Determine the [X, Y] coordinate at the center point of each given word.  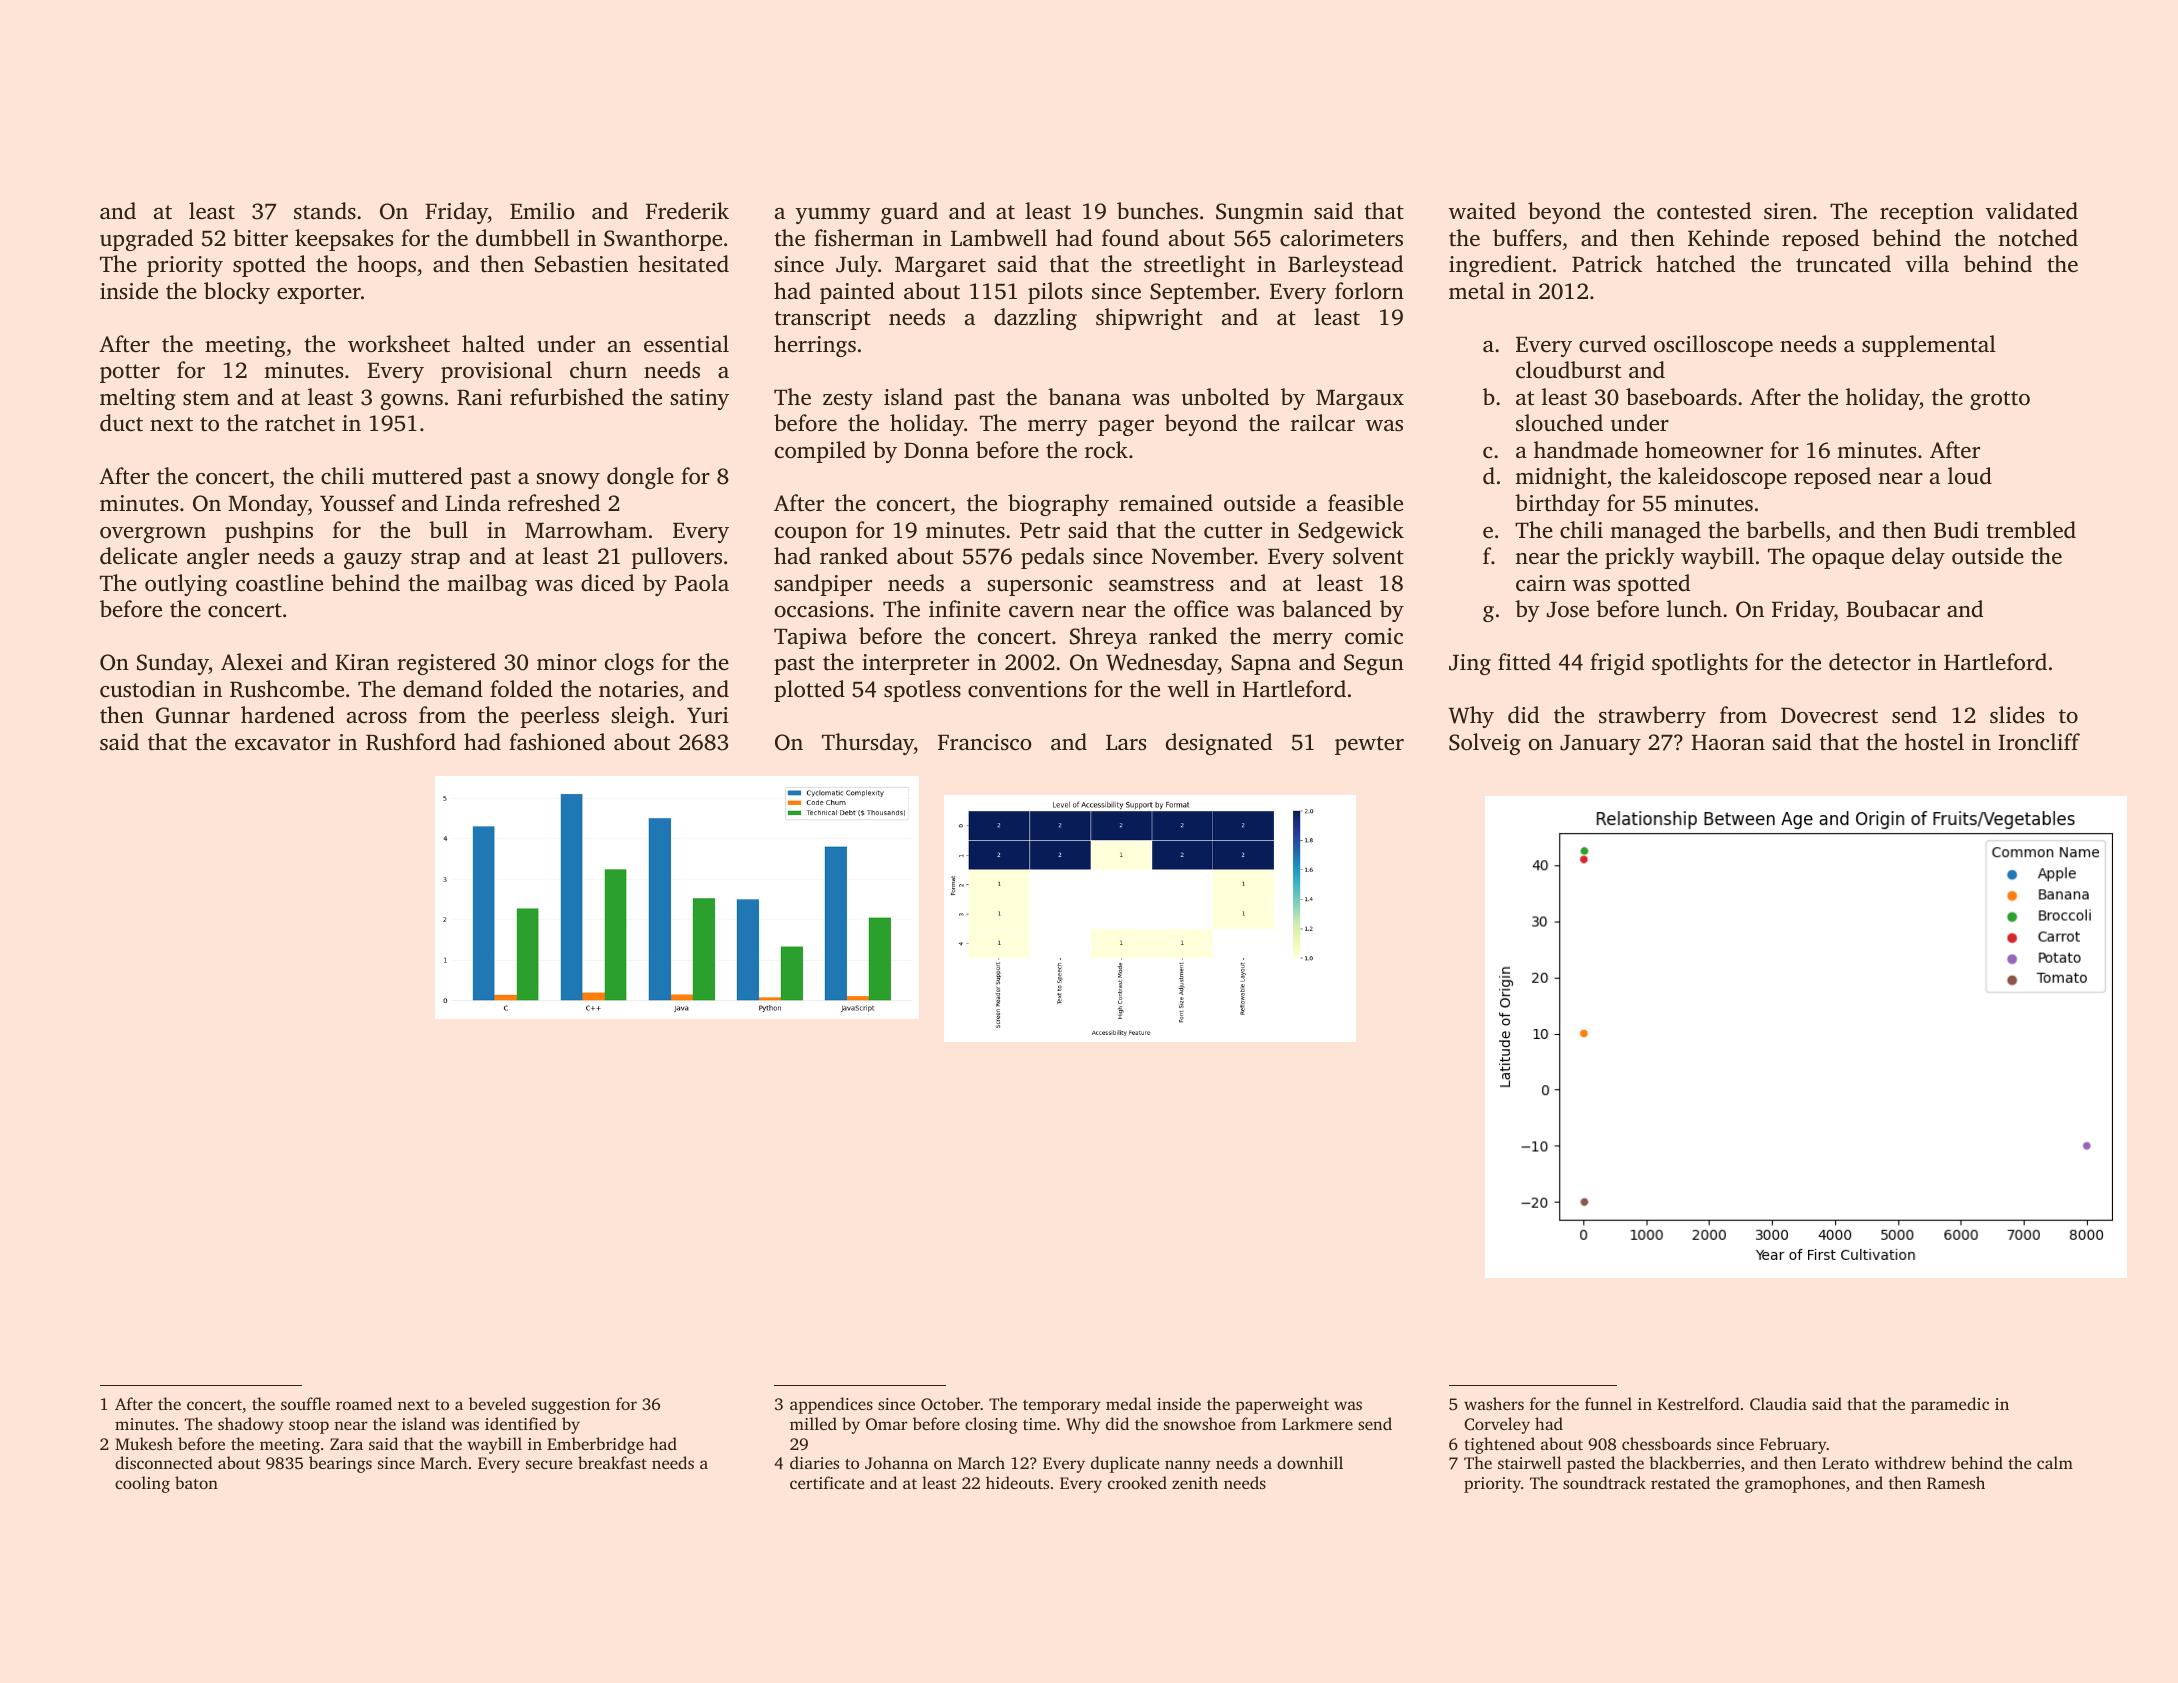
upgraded [146, 240]
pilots [1055, 293]
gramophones [1795, 1484]
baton [196, 1482]
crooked [1137, 1482]
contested [1704, 211]
